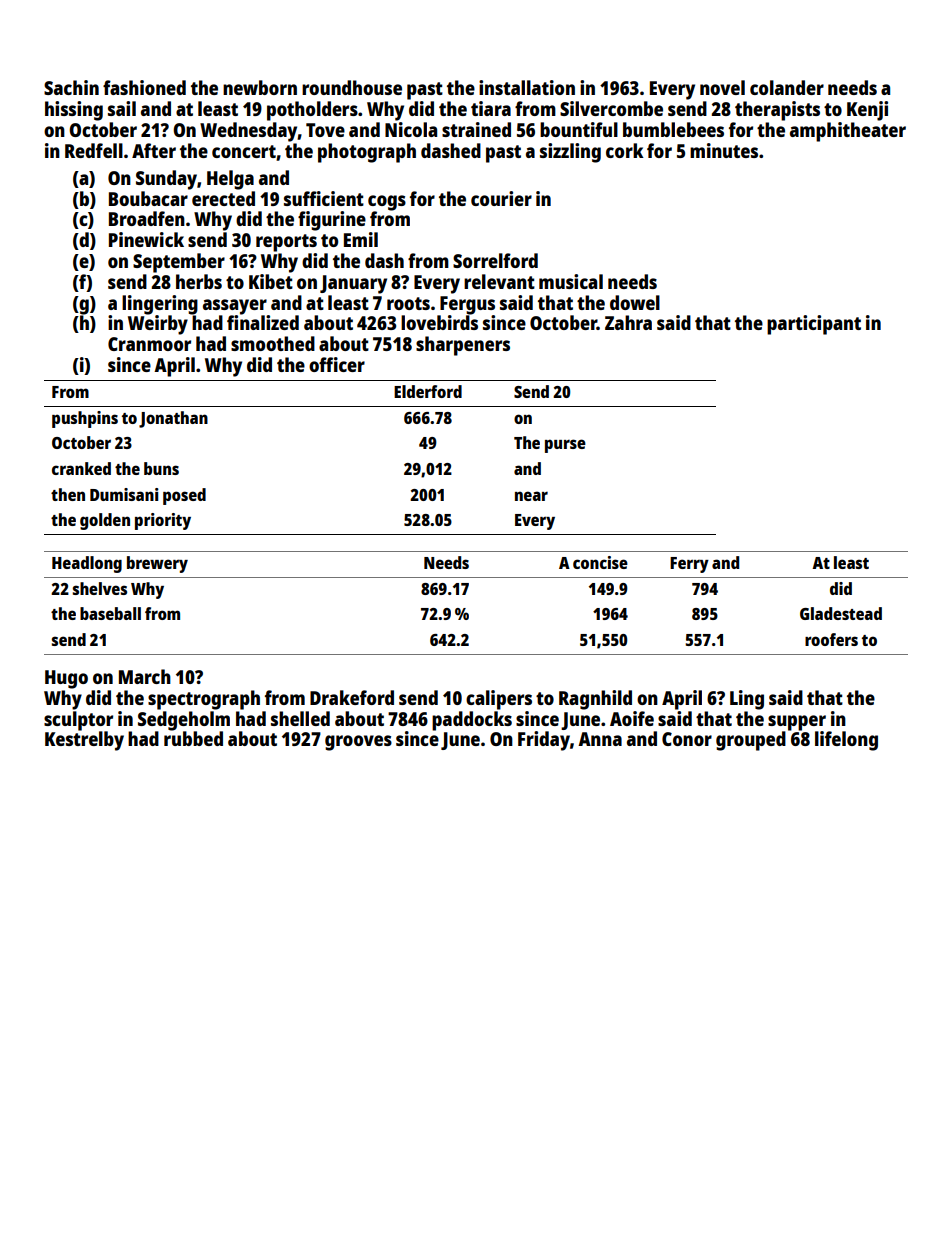  Describe the element at coordinates (689, 565) in the screenshot. I see `Ferry` at that location.
